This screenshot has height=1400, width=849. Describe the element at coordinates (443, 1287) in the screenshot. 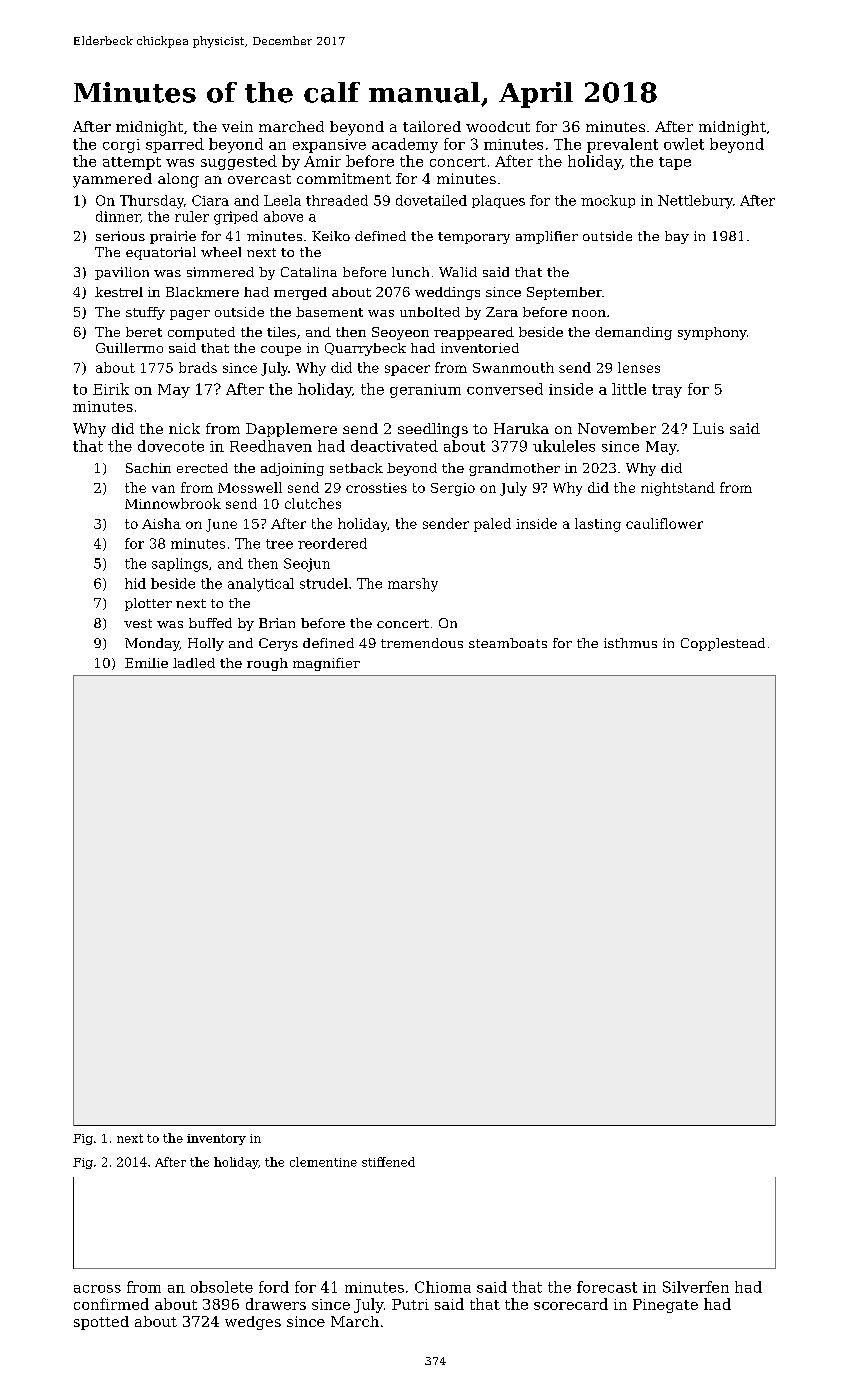

I see `Chioma` at that location.
